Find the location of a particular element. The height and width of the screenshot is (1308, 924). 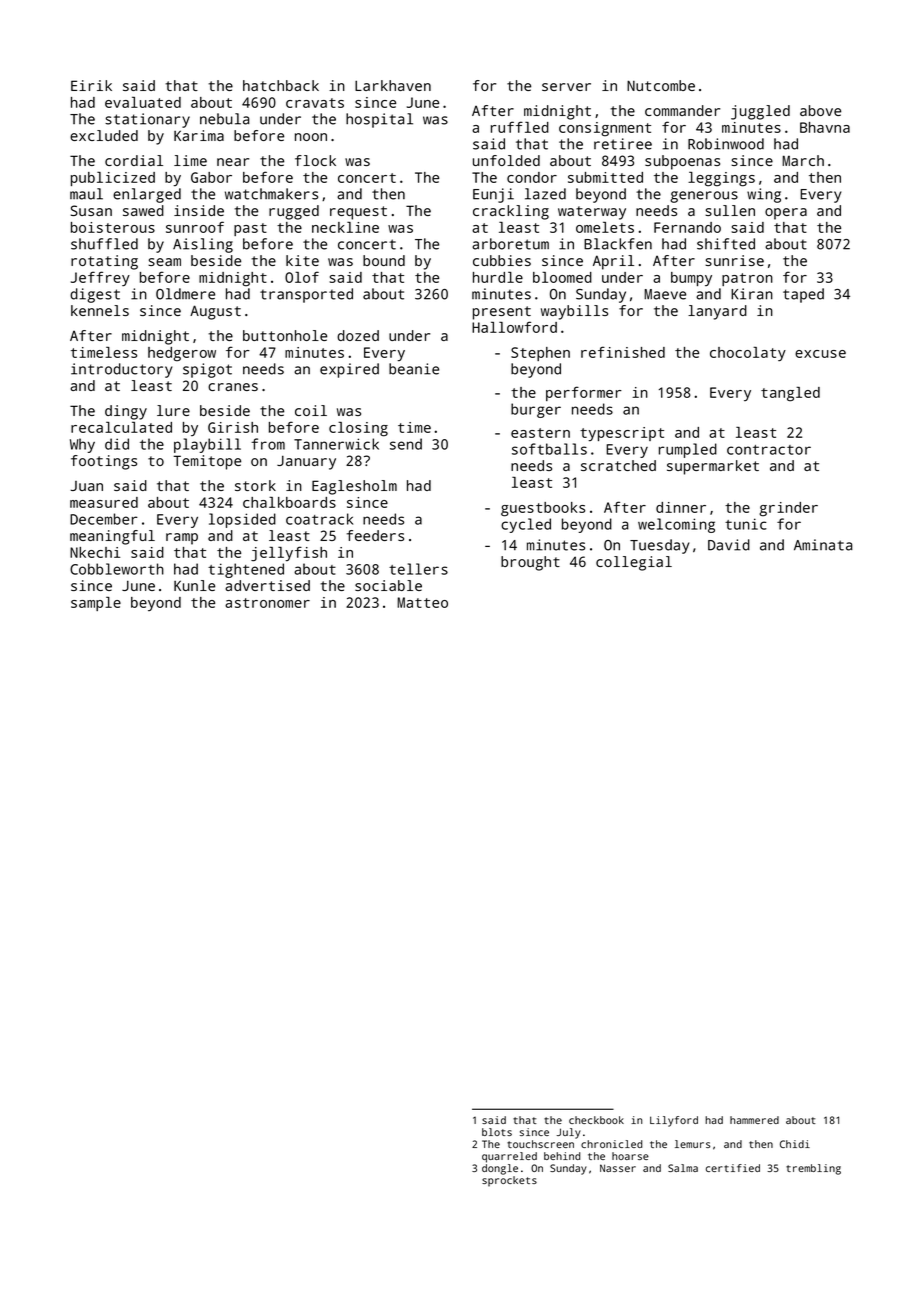

hatchback is located at coordinates (281, 85).
